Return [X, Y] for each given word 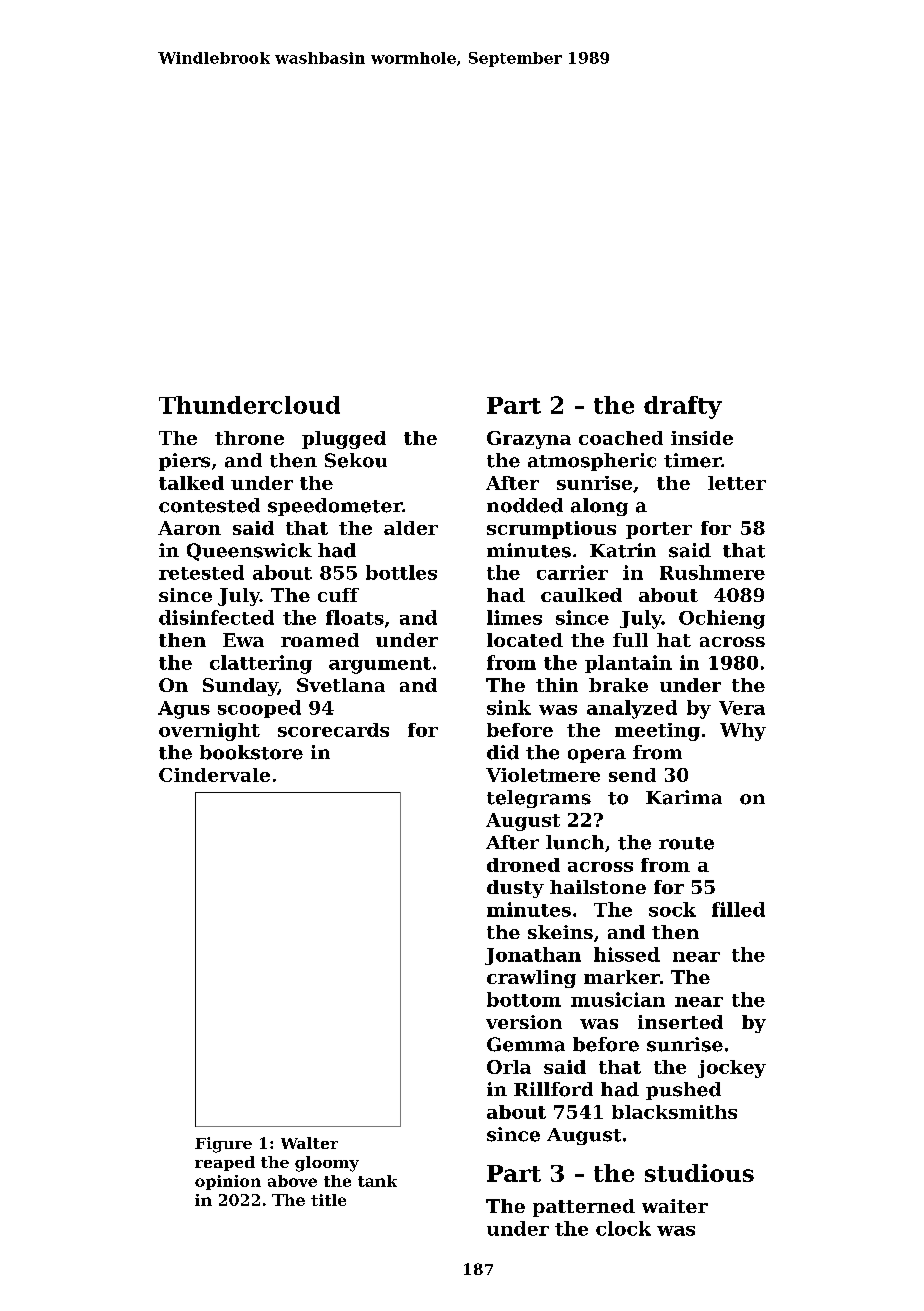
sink [509, 707]
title [328, 1200]
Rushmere [712, 572]
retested [201, 572]
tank [377, 1181]
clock [623, 1228]
